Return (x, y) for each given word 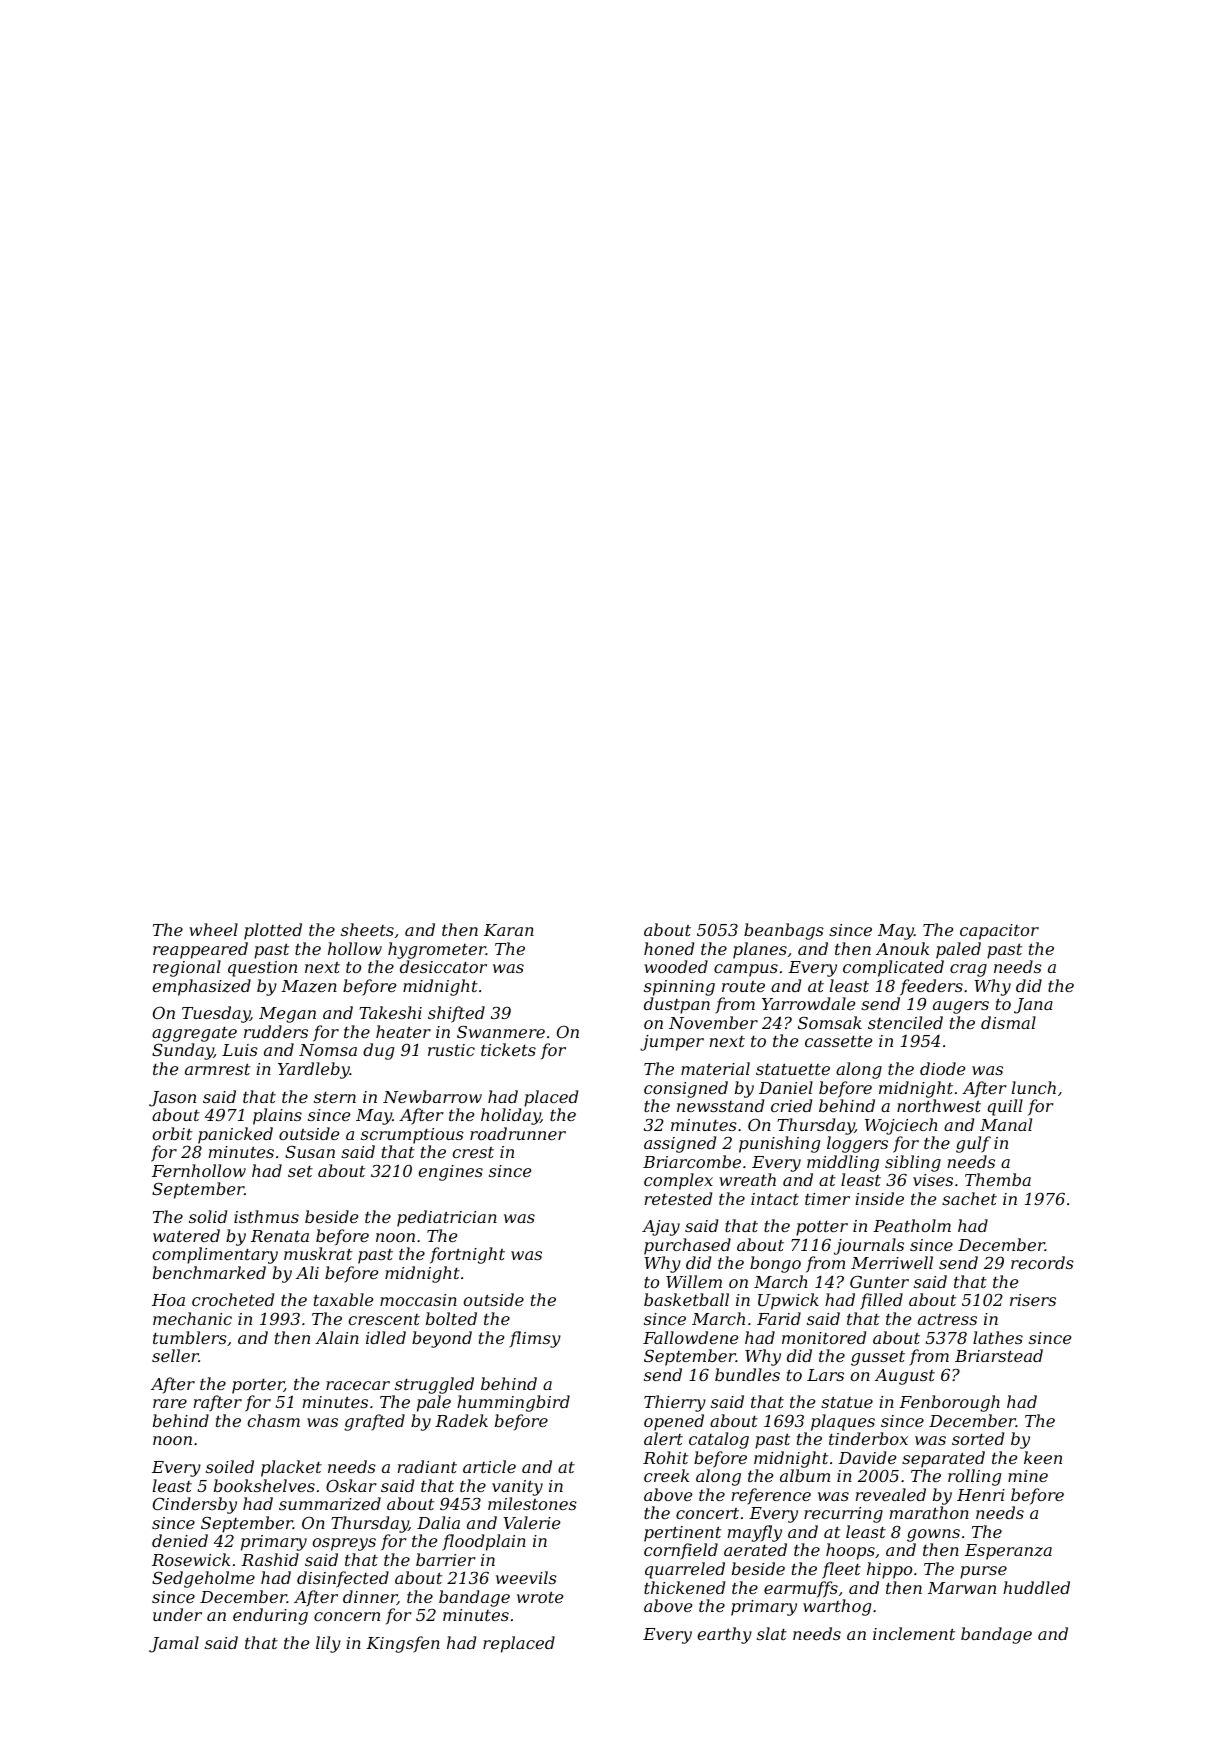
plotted (273, 931)
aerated (755, 1549)
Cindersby (195, 1505)
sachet (969, 1198)
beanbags (784, 931)
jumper (672, 1043)
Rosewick (191, 1559)
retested (678, 1198)
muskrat (318, 1253)
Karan (509, 930)
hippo (889, 1570)
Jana (1033, 1006)
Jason (172, 1099)
